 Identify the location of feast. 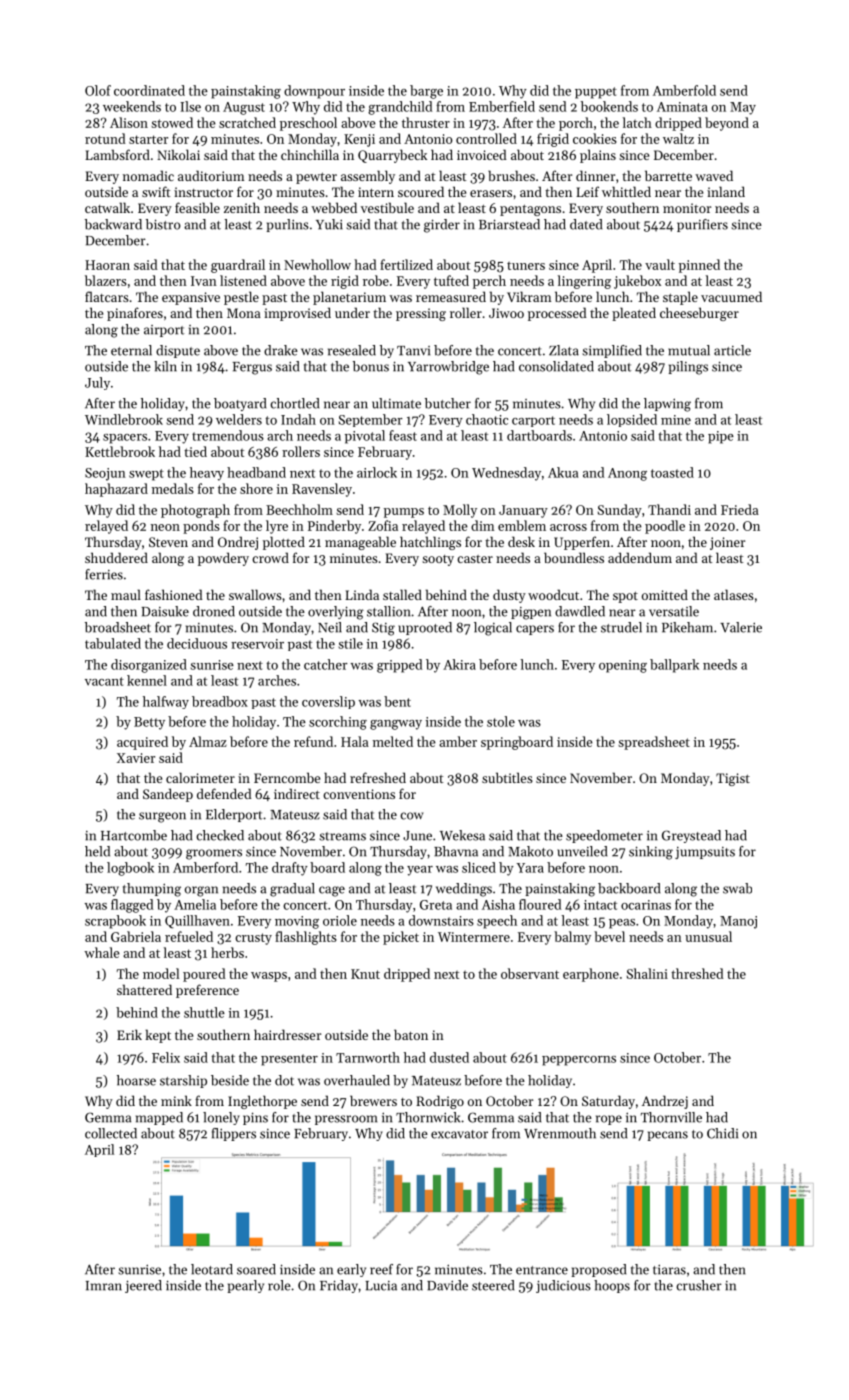
(403, 435).
